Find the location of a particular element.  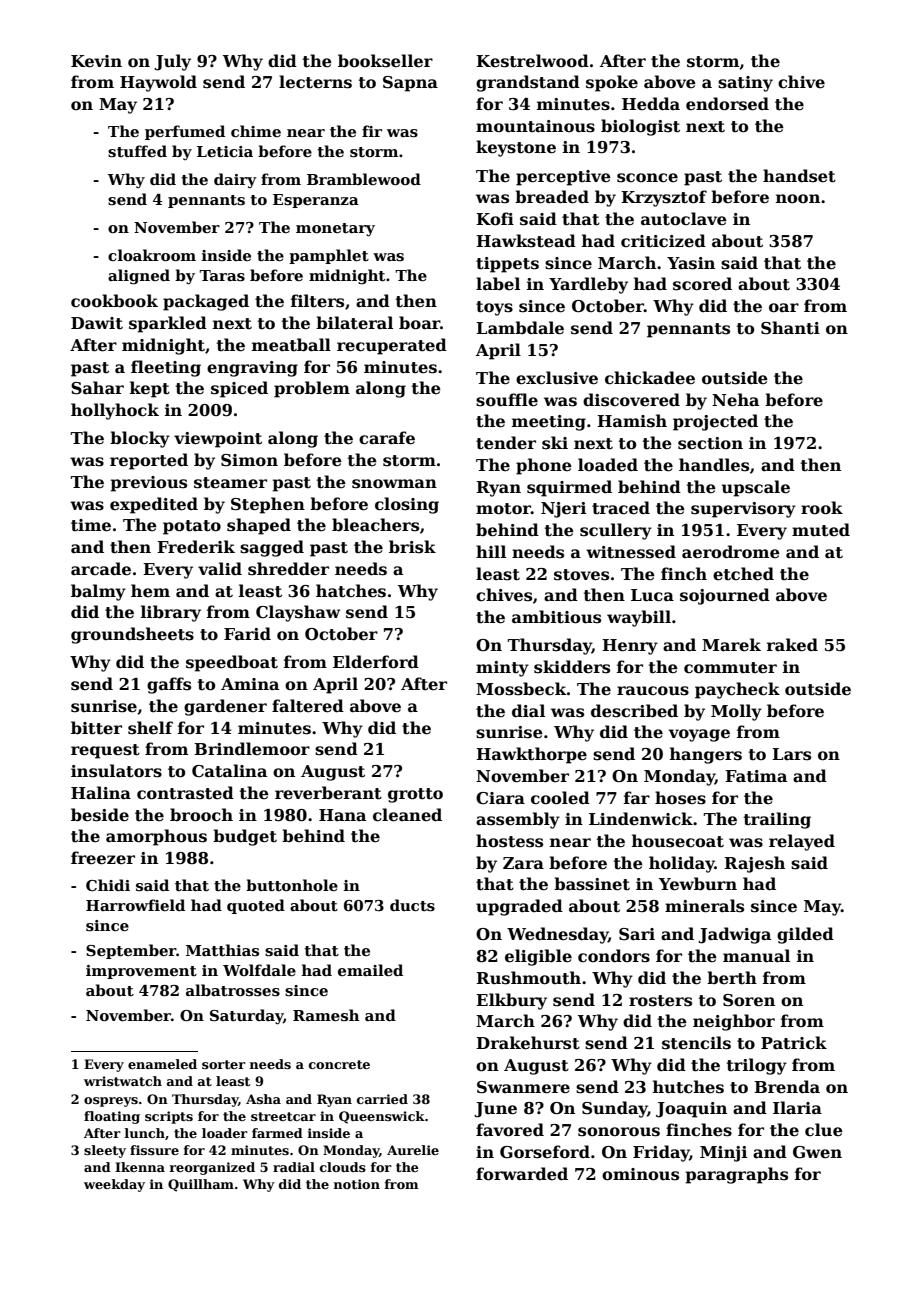

Farid is located at coordinates (247, 633).
